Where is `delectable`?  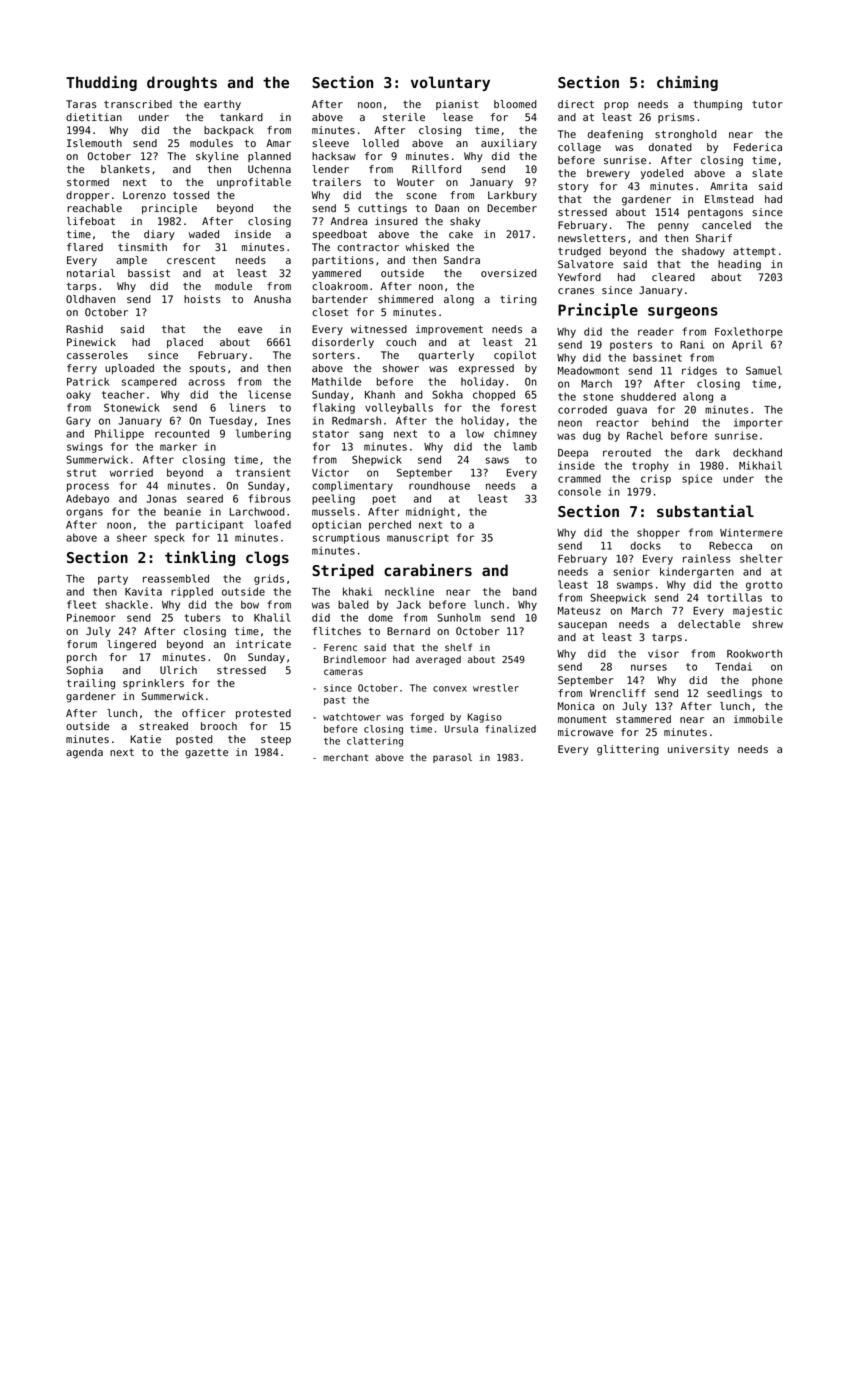 delectable is located at coordinates (709, 624).
